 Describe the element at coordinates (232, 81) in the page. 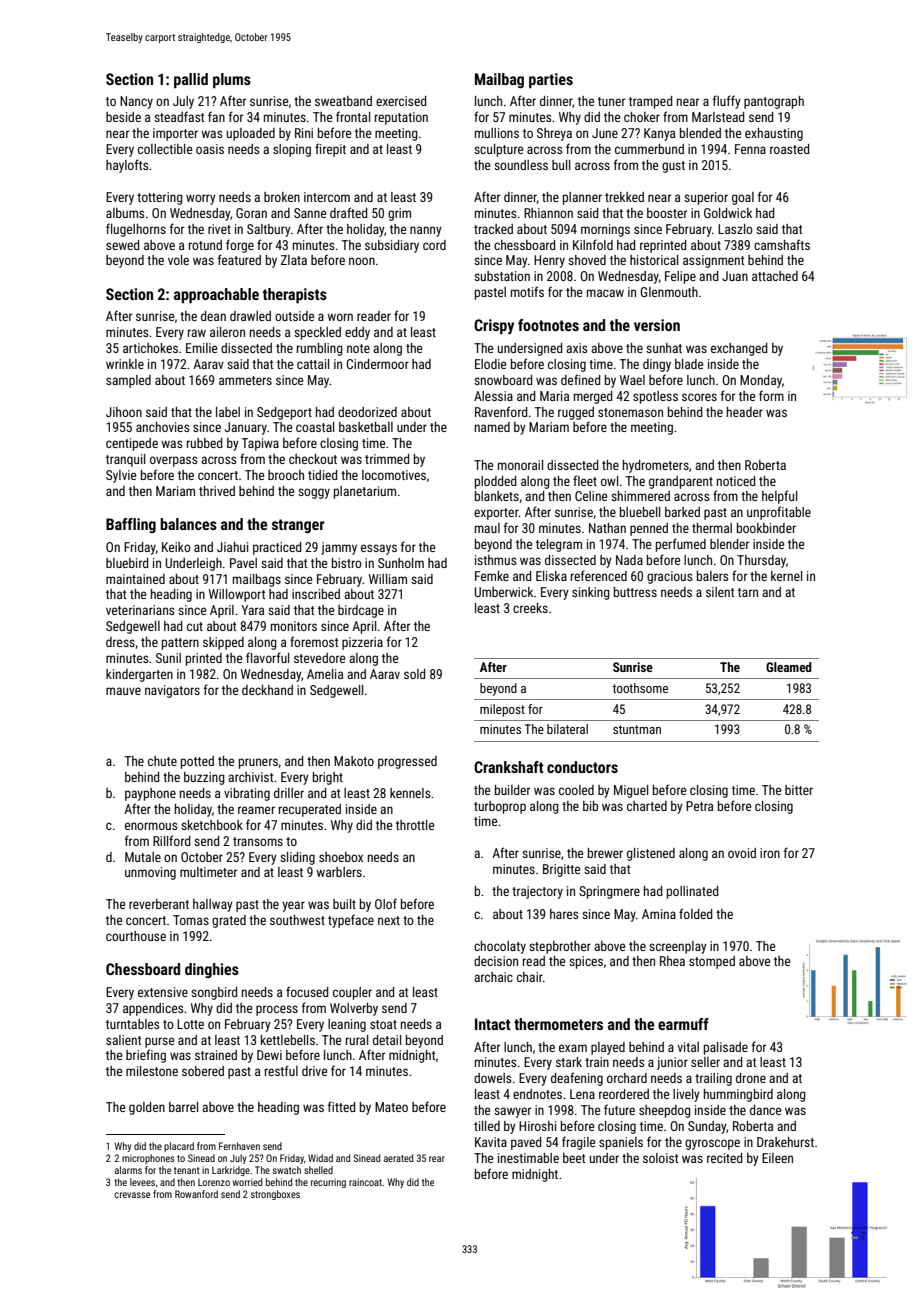

I see `plums` at that location.
